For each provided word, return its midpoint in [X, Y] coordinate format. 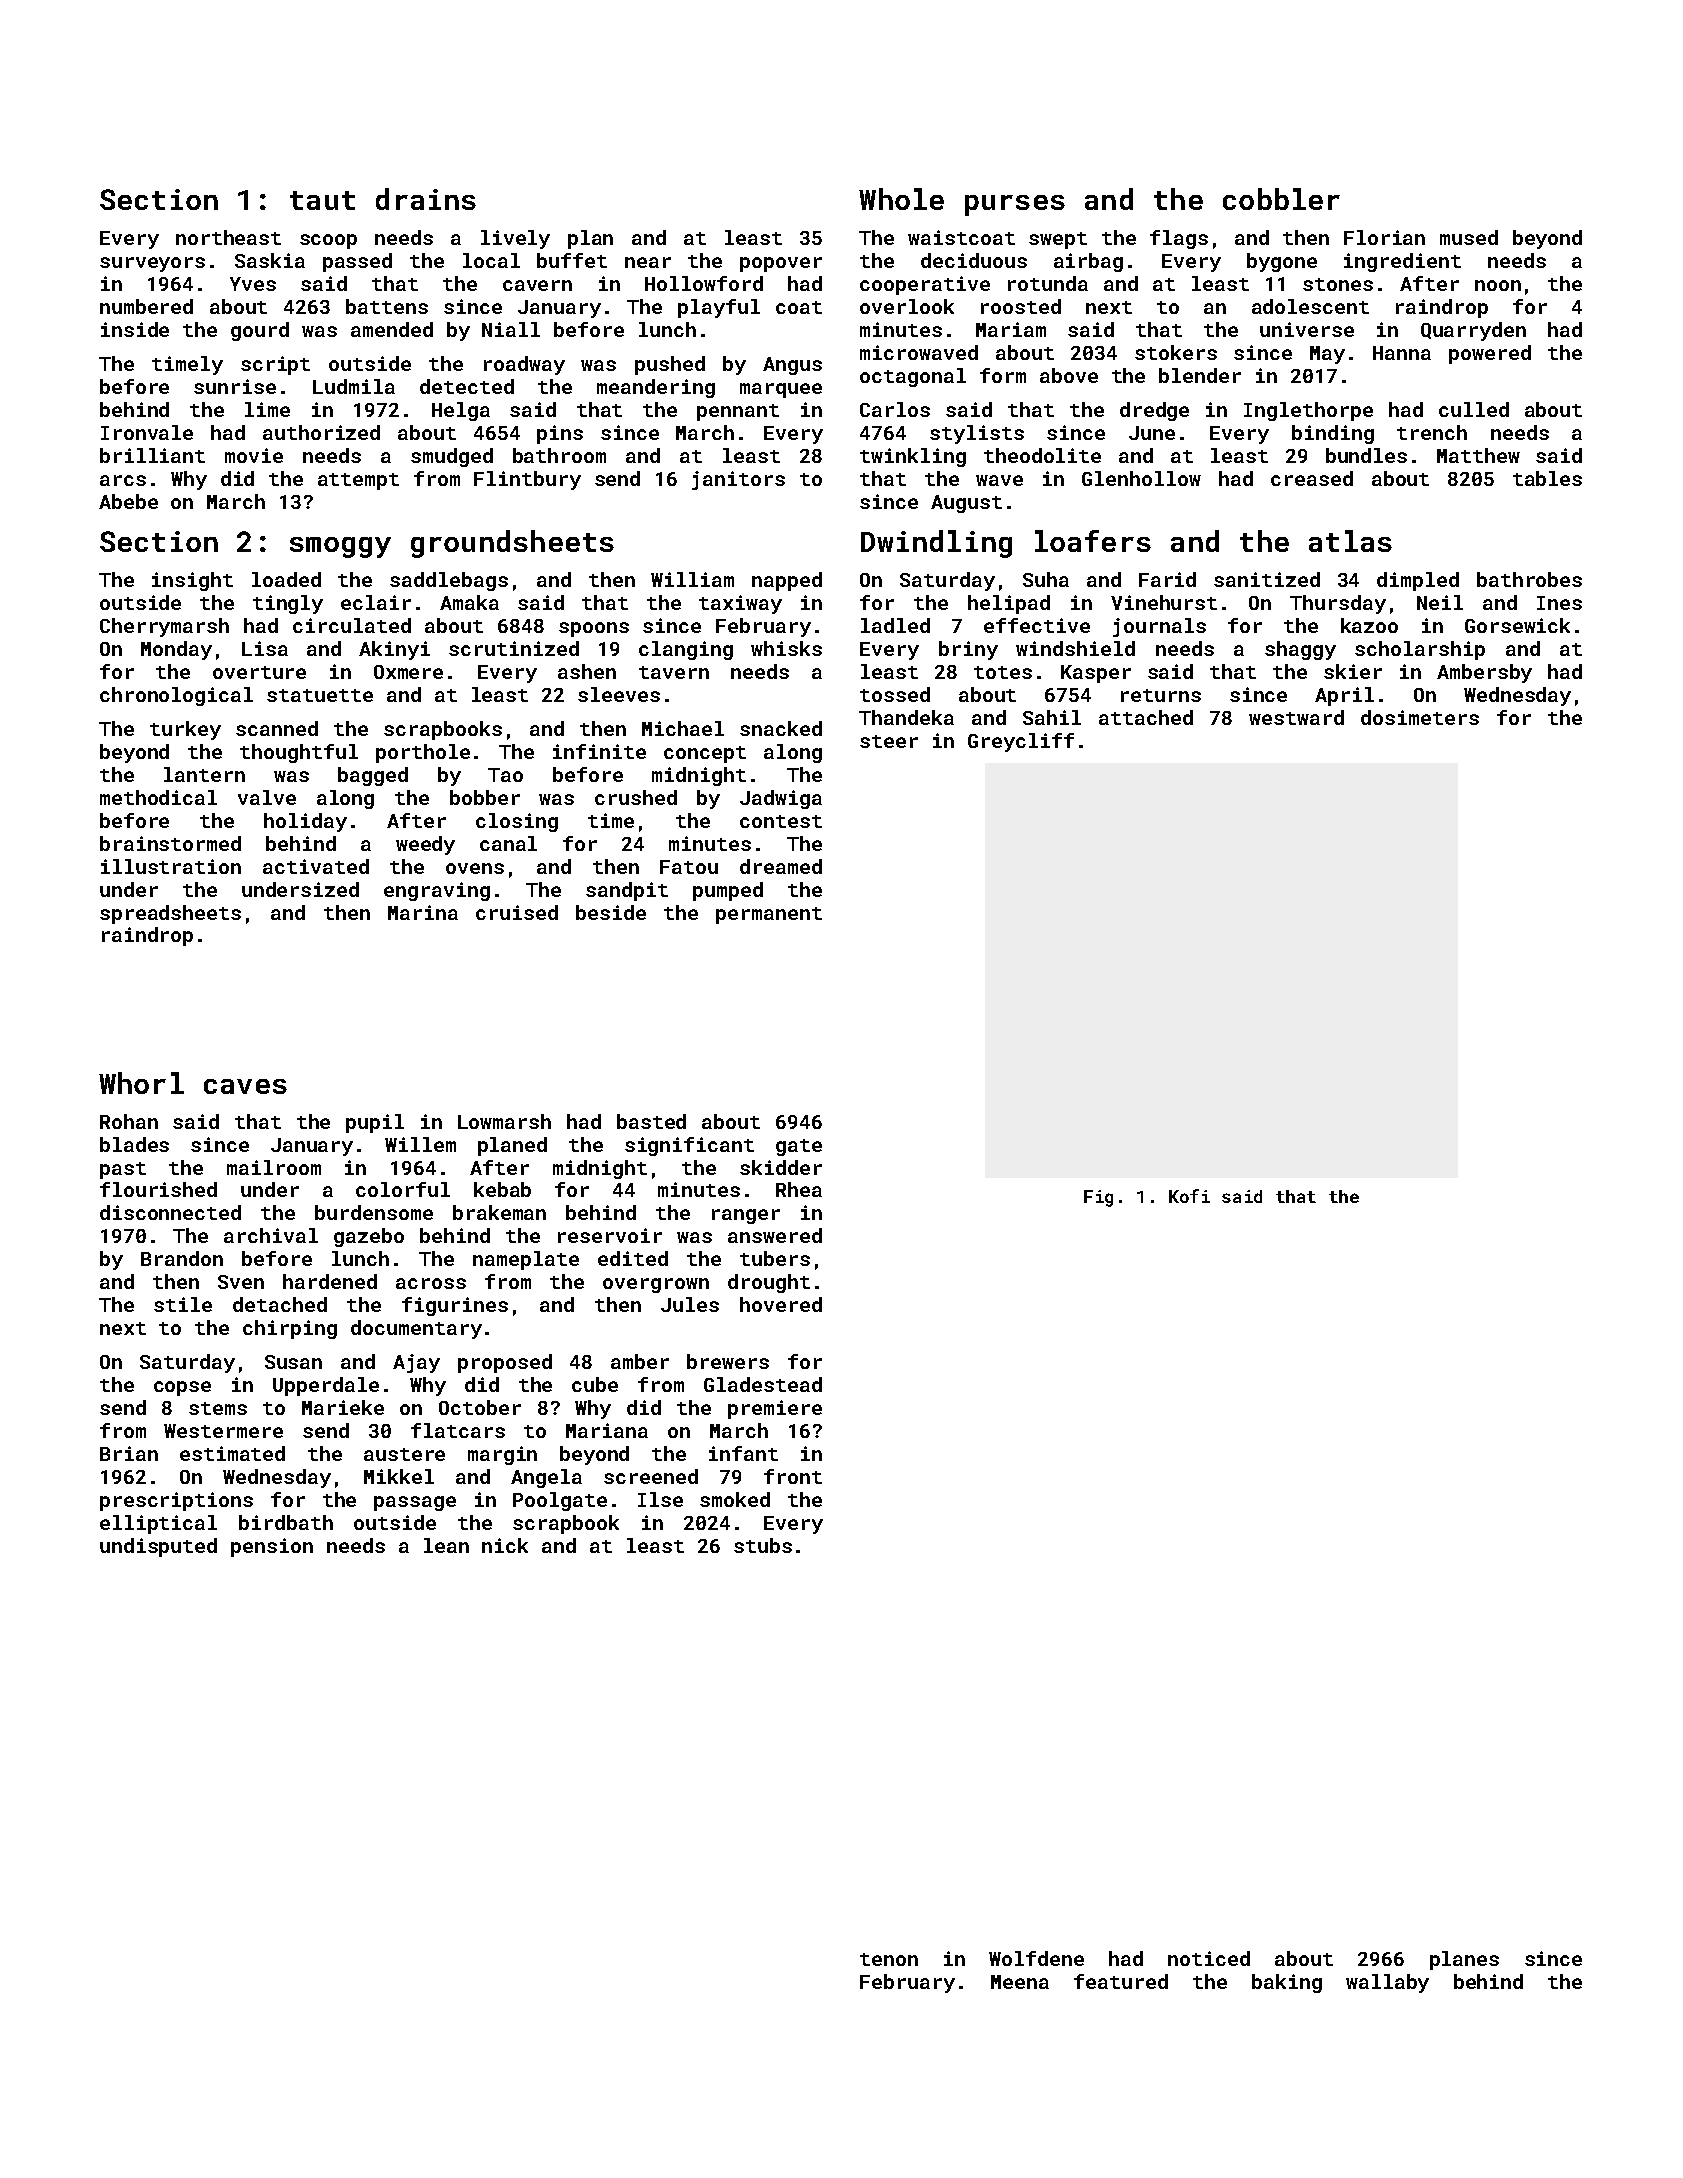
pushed [670, 365]
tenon [889, 1959]
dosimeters [1420, 717]
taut [322, 200]
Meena [1020, 1982]
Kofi [1189, 1196]
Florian [1384, 237]
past [123, 1170]
